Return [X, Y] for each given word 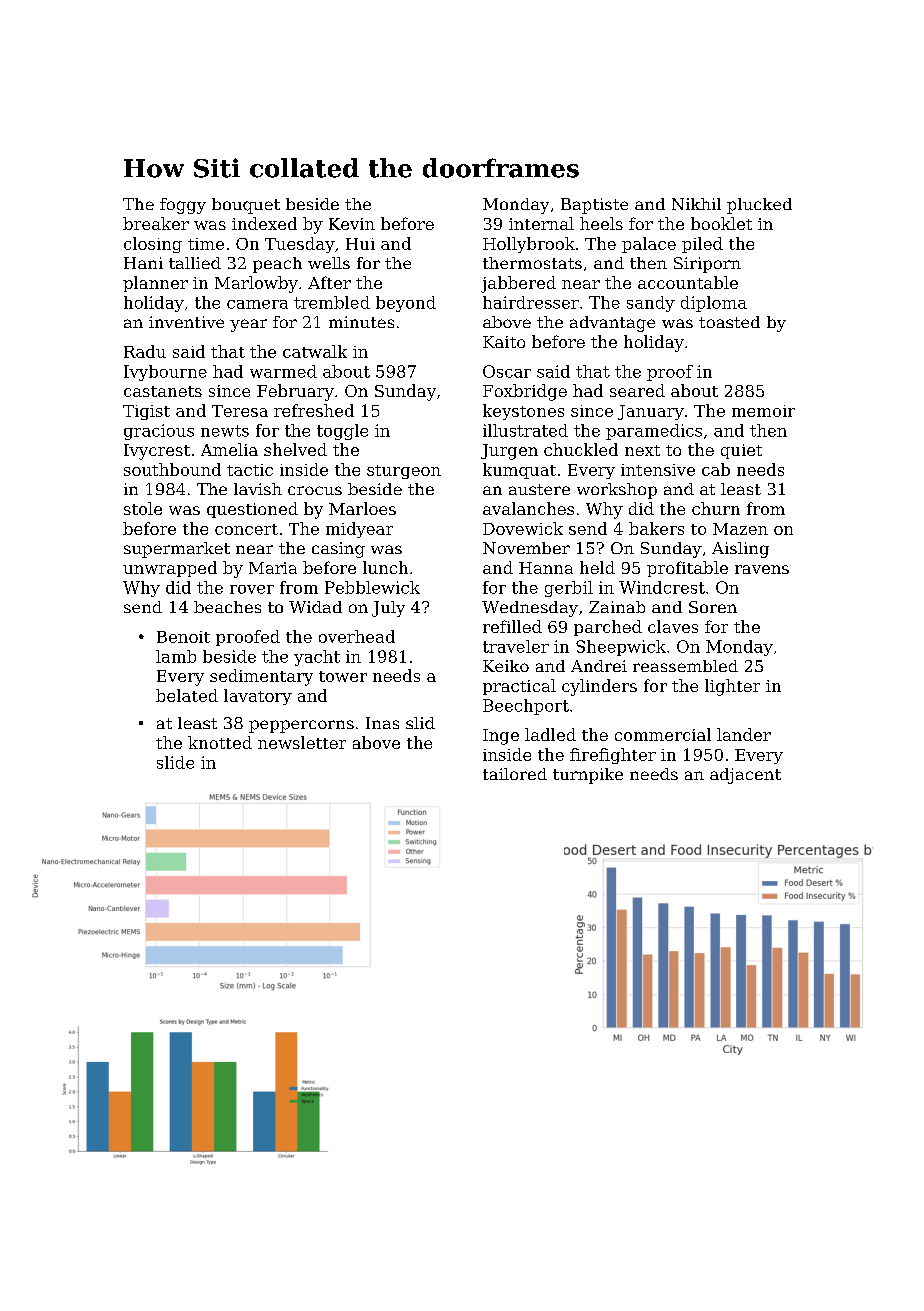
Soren [713, 607]
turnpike [588, 776]
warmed [283, 371]
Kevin [352, 224]
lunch [385, 567]
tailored [515, 774]
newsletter [302, 742]
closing [153, 245]
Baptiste [594, 206]
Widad [315, 607]
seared [637, 390]
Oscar [507, 371]
